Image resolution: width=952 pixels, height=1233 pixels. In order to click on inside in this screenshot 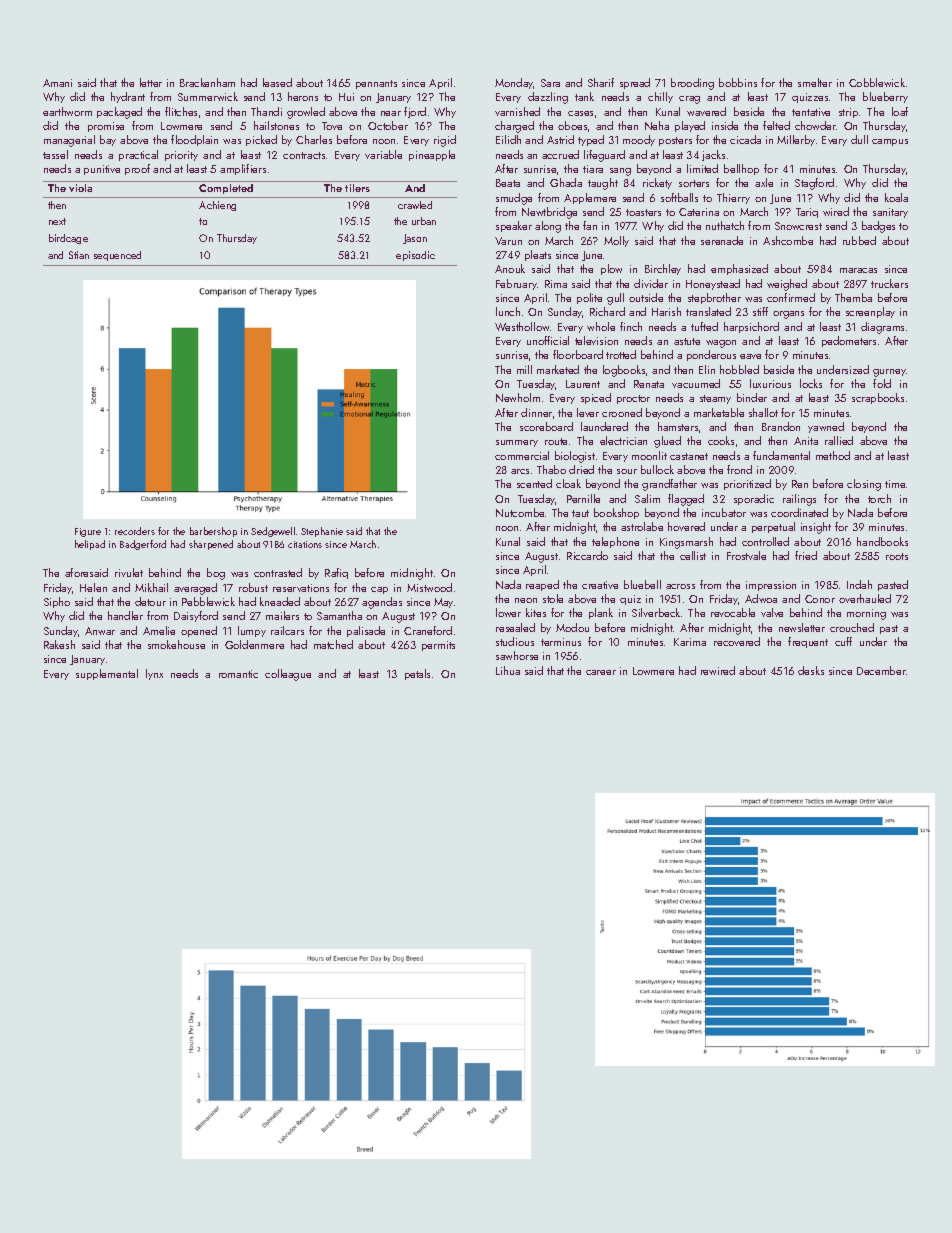, I will do `click(725, 125)`.
